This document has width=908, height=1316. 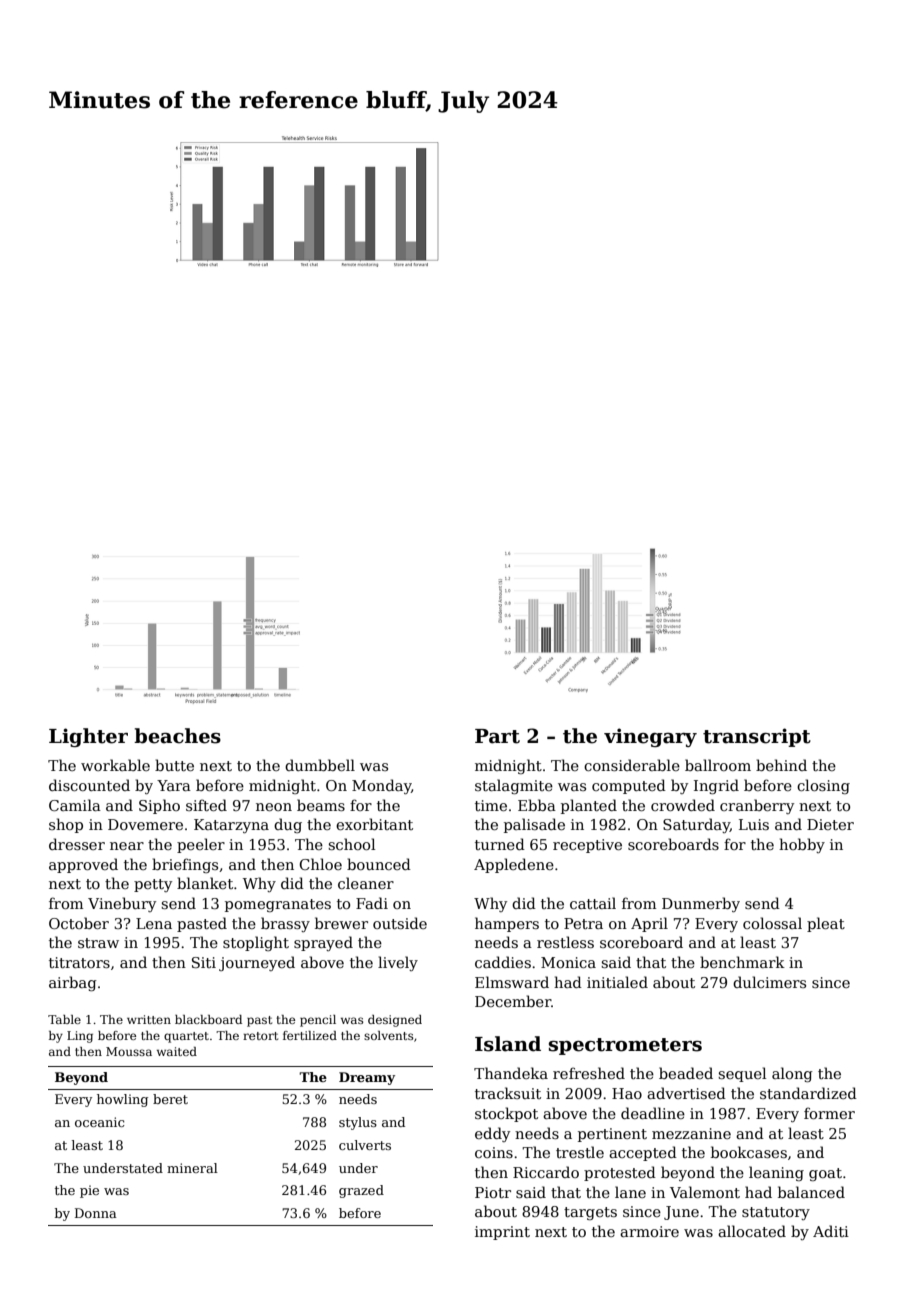 What do you see at coordinates (361, 1191) in the document?
I see `grazed` at bounding box center [361, 1191].
